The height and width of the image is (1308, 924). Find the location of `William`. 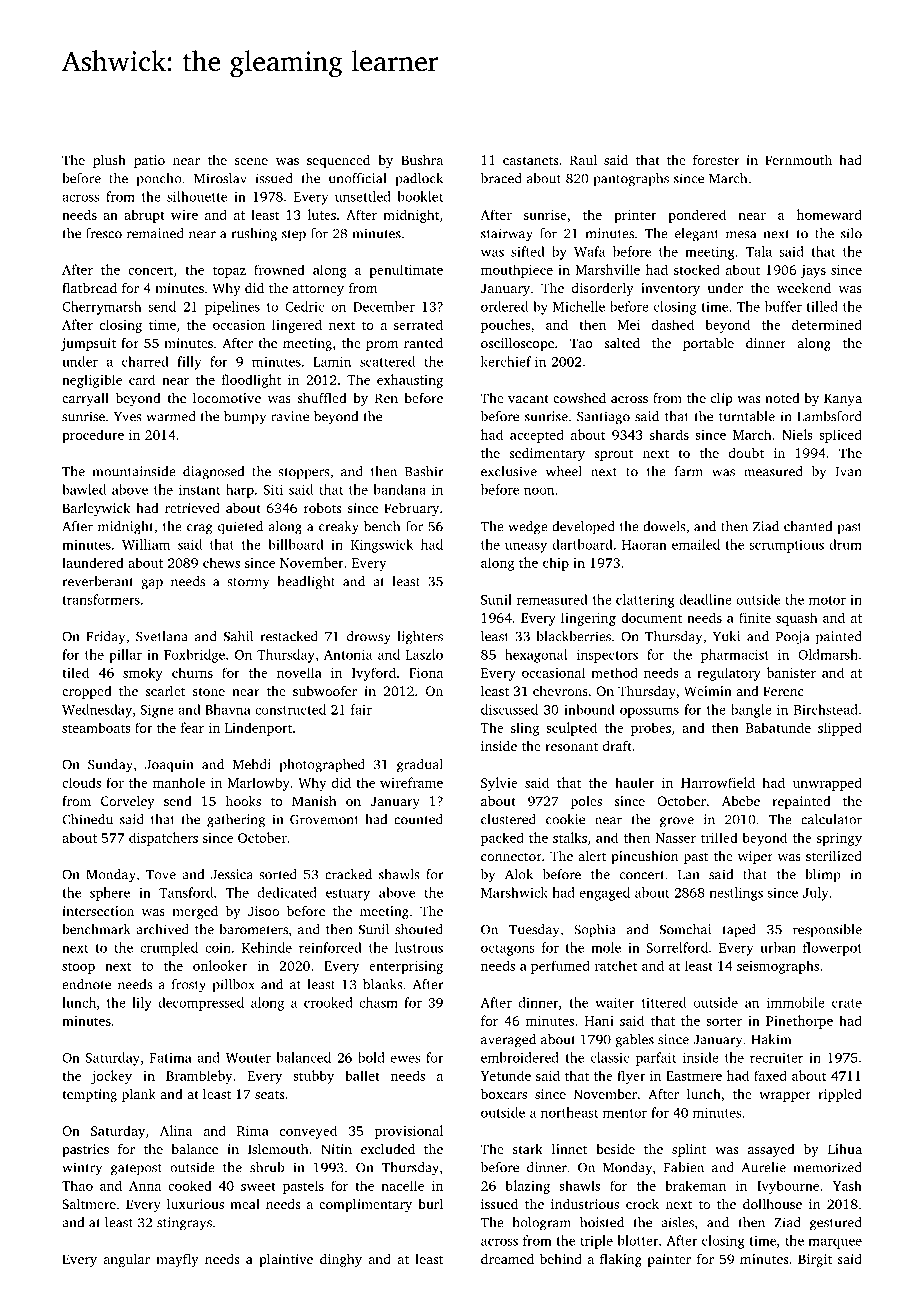

William is located at coordinates (146, 544).
